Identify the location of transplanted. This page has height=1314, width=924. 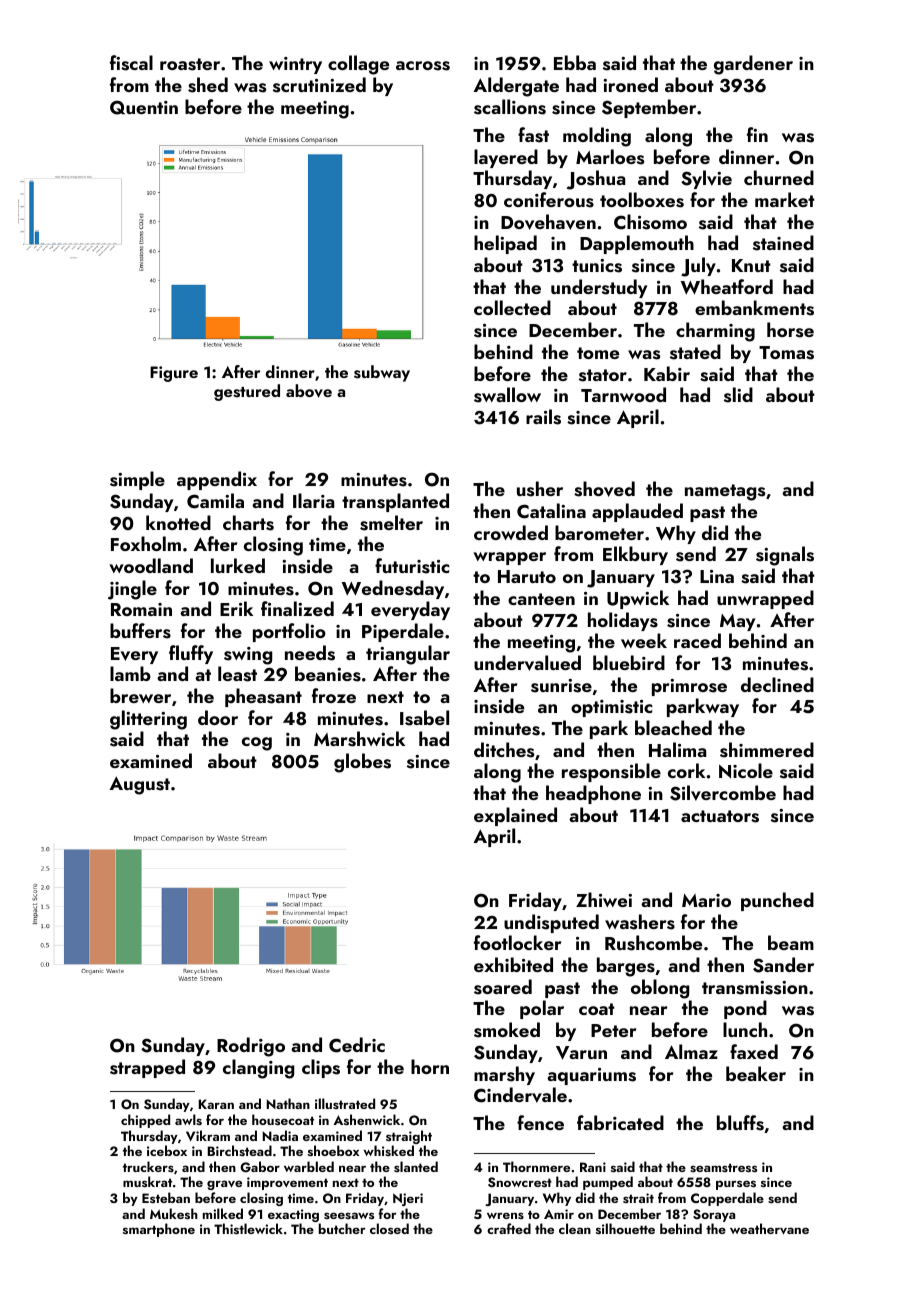
(395, 502).
